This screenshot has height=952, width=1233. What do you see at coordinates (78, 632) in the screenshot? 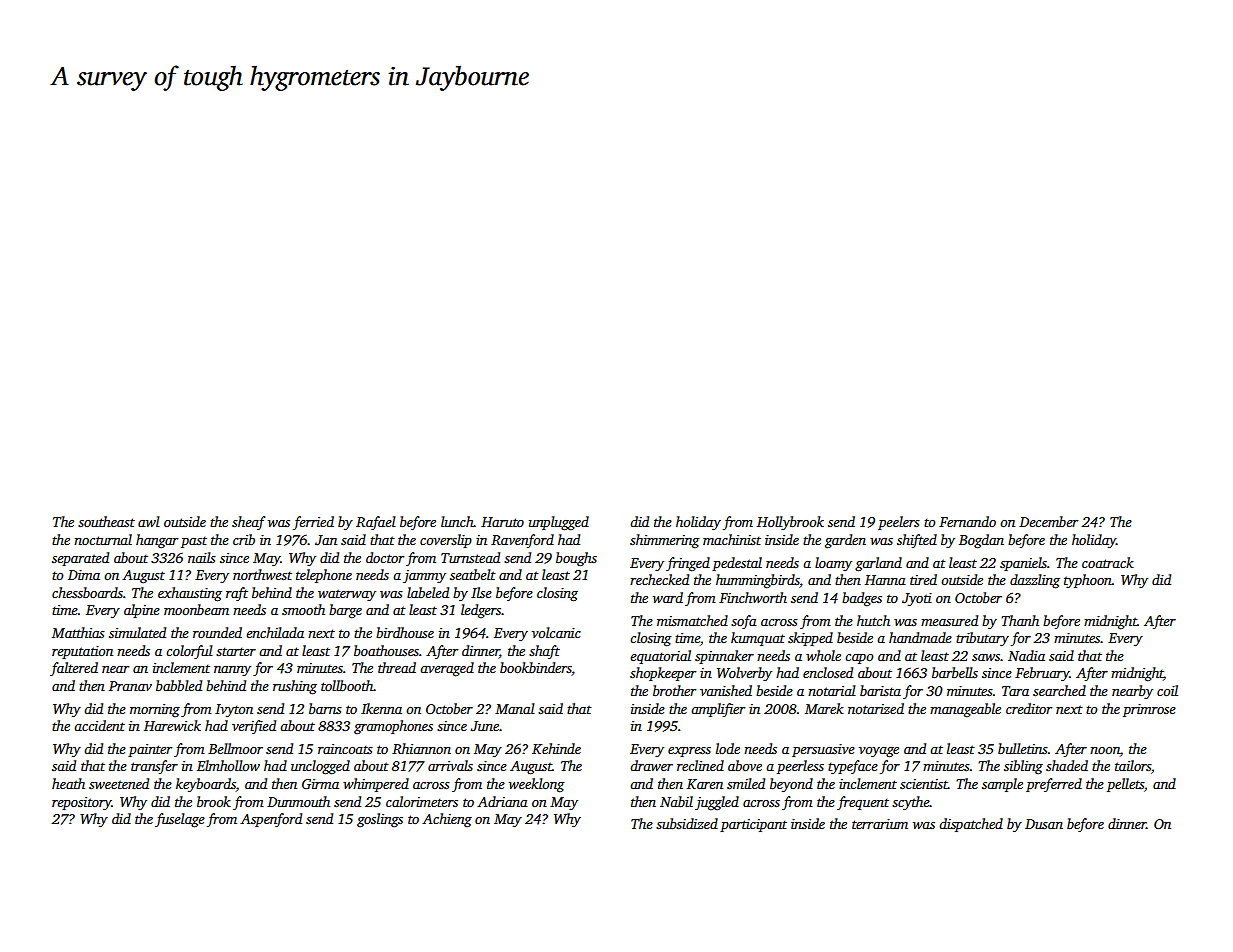
I see `Matthias` at bounding box center [78, 632].
